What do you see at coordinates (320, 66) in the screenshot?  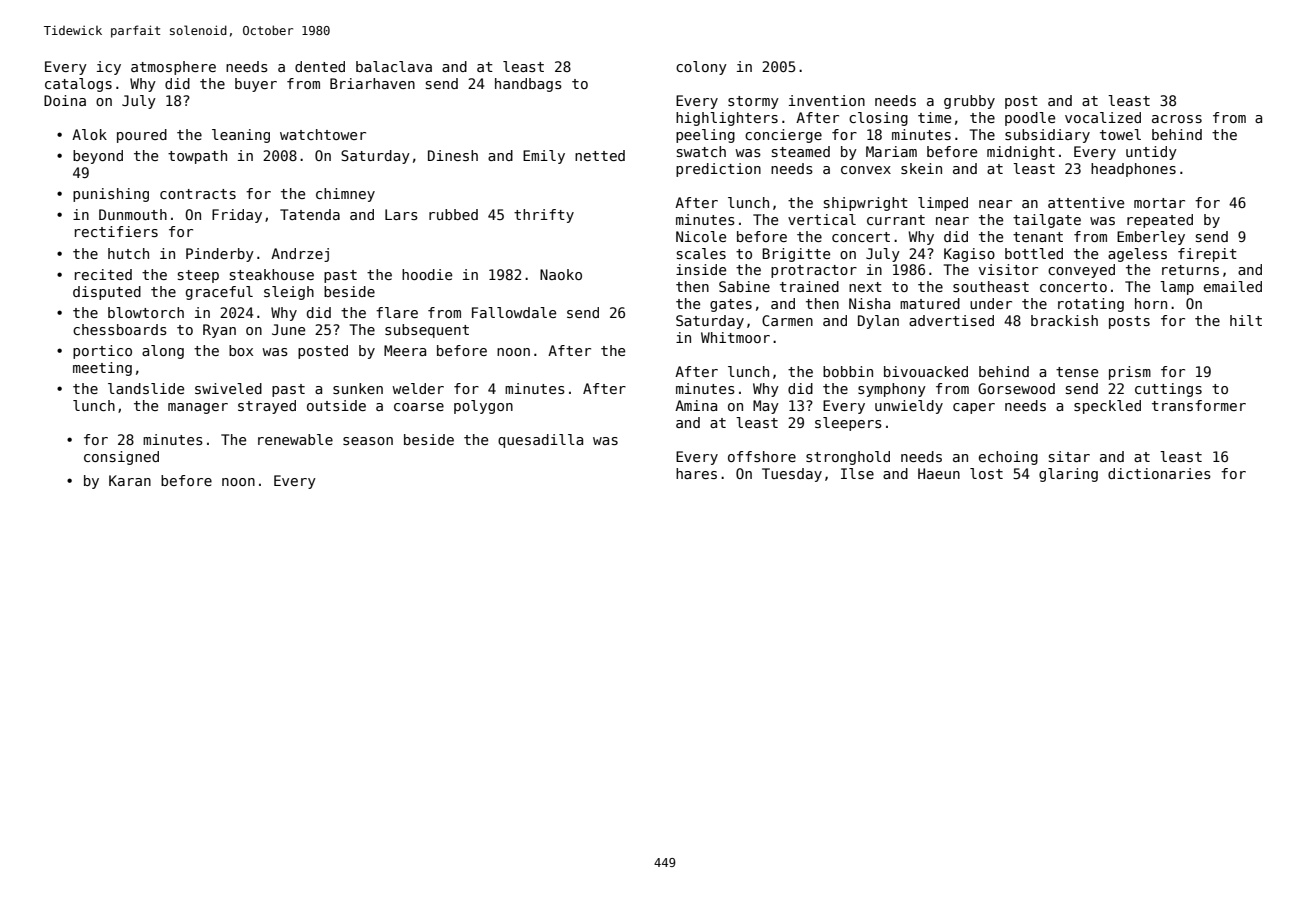 I see `dented` at bounding box center [320, 66].
